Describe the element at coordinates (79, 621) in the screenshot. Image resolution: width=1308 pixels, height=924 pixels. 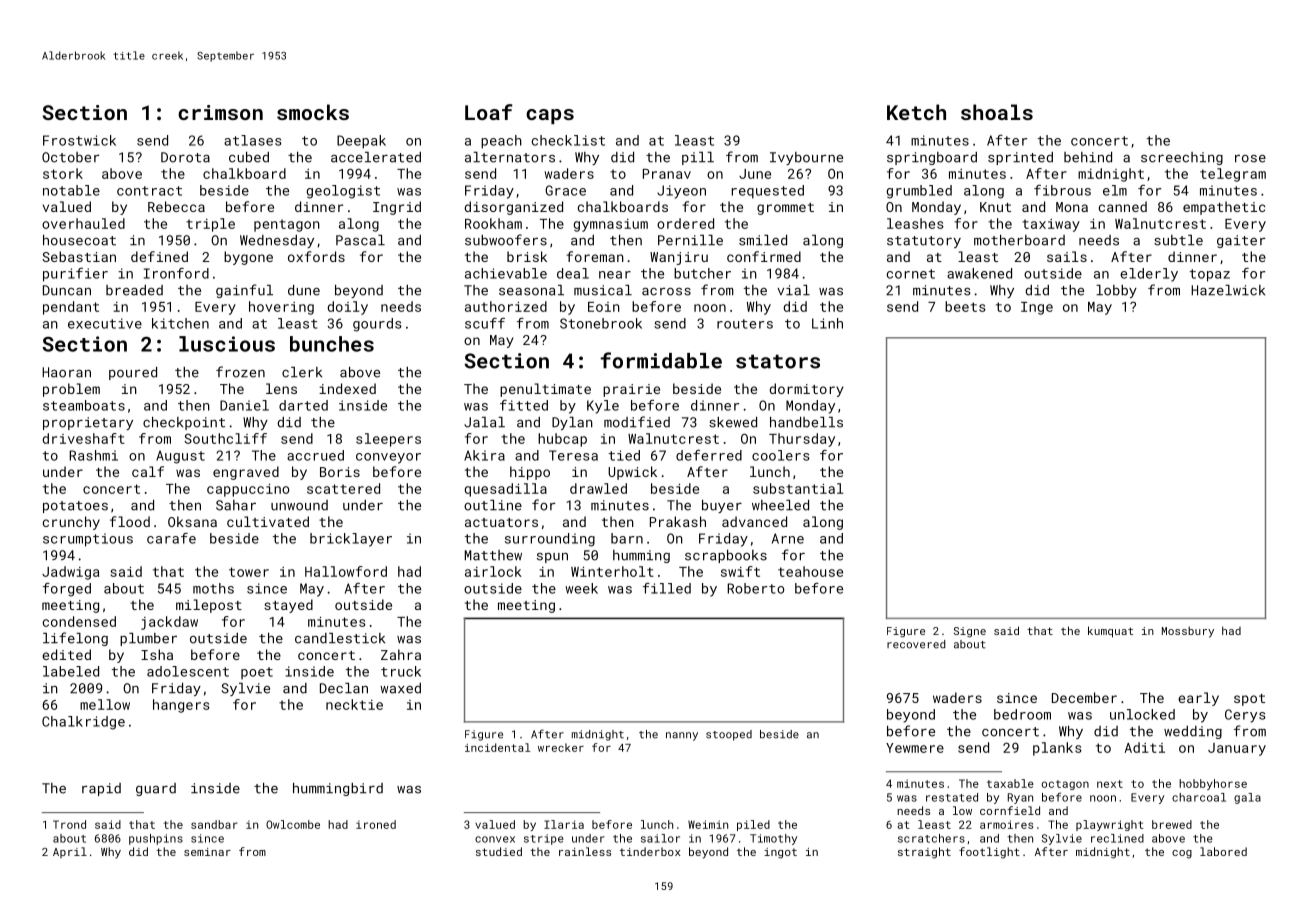
I see `condensed` at that location.
